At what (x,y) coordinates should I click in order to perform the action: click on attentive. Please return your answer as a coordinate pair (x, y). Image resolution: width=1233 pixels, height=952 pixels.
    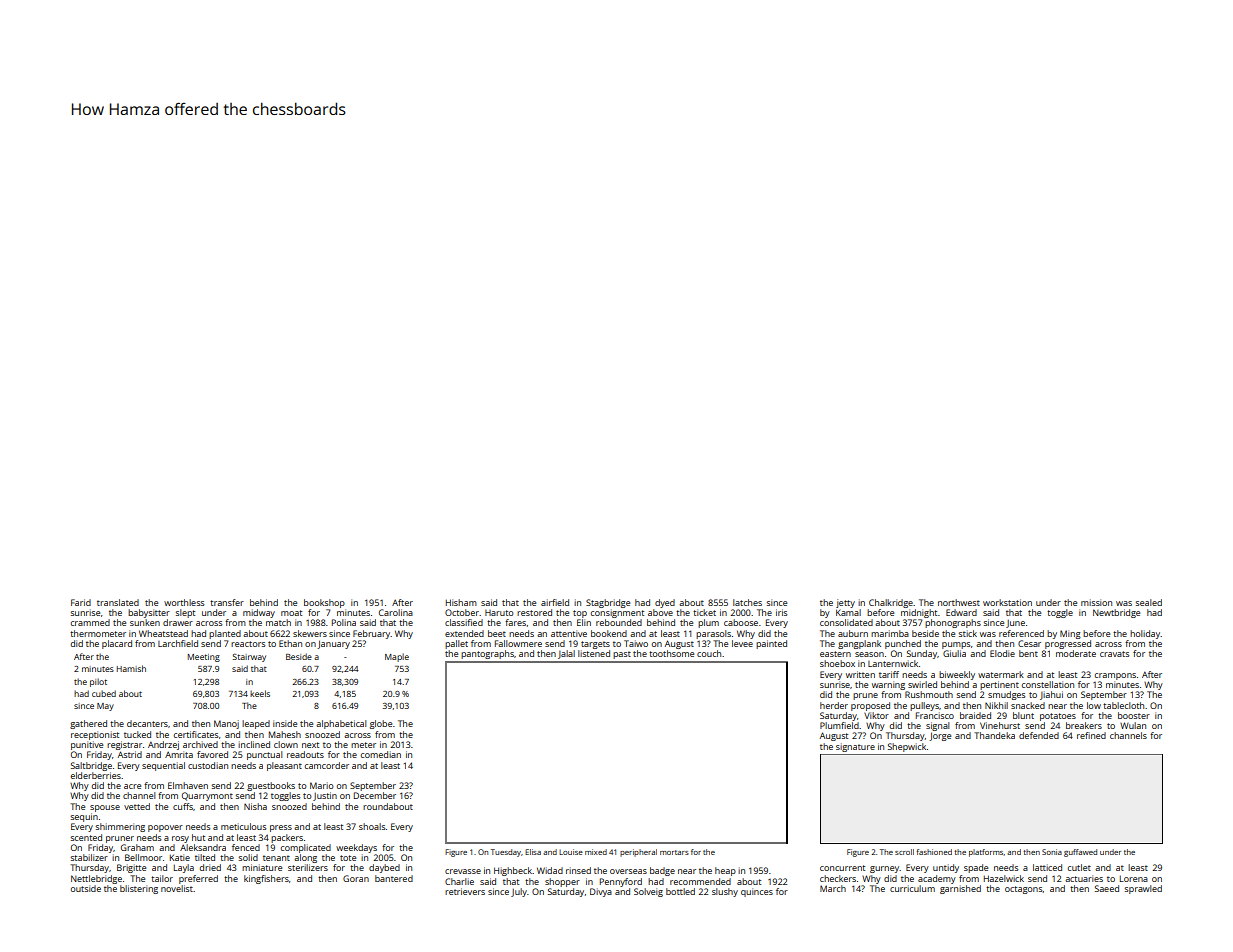
    Looking at the image, I should click on (569, 633).
